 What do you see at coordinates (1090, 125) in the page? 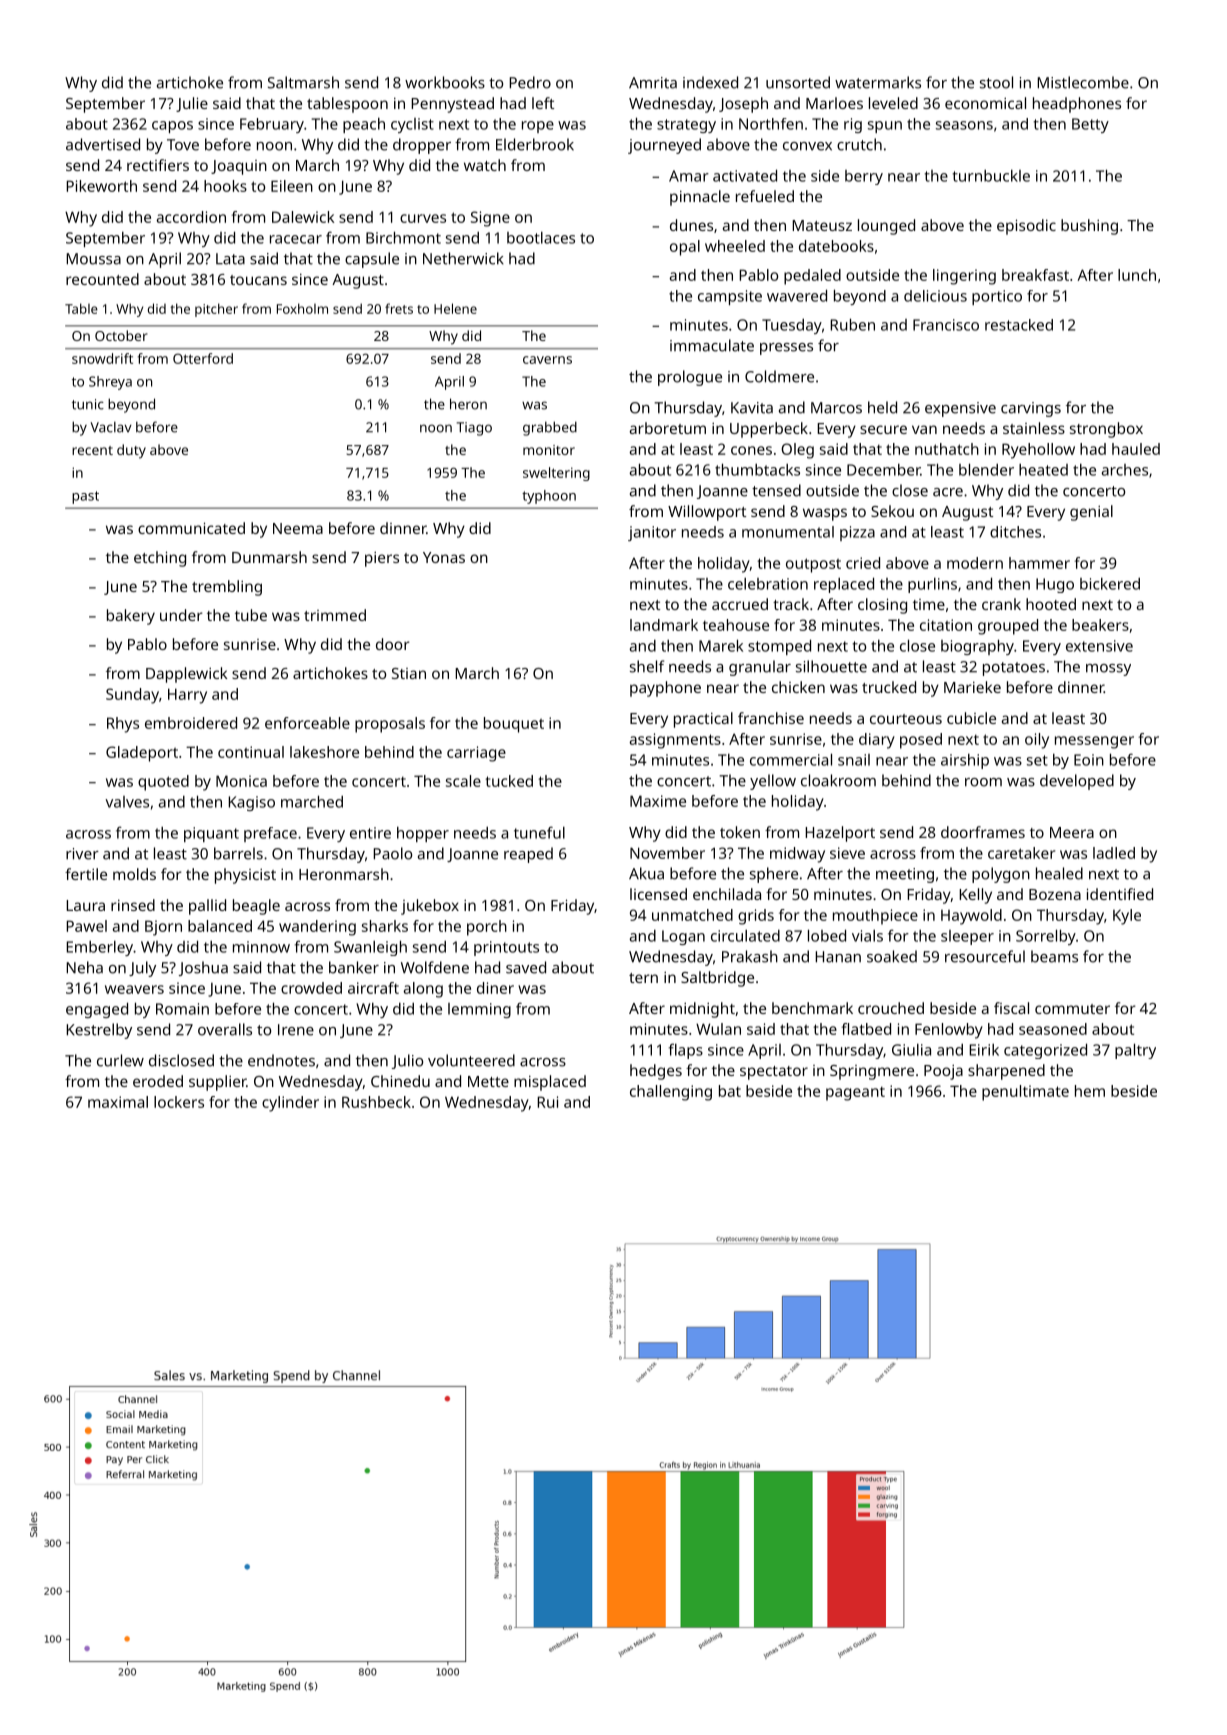
I see `Betty` at bounding box center [1090, 125].
